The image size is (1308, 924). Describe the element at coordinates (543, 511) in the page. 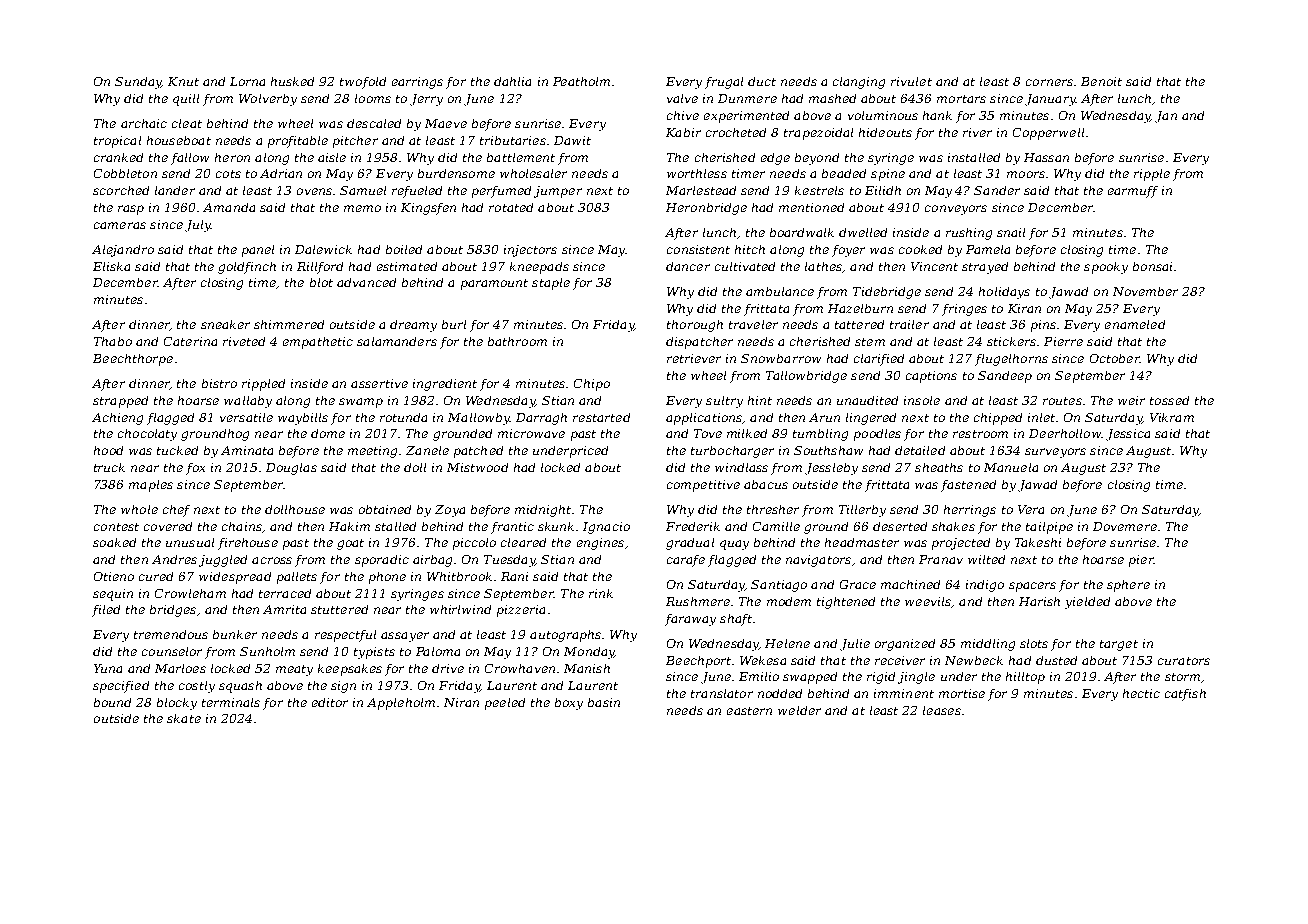

I see `midnight` at that location.
